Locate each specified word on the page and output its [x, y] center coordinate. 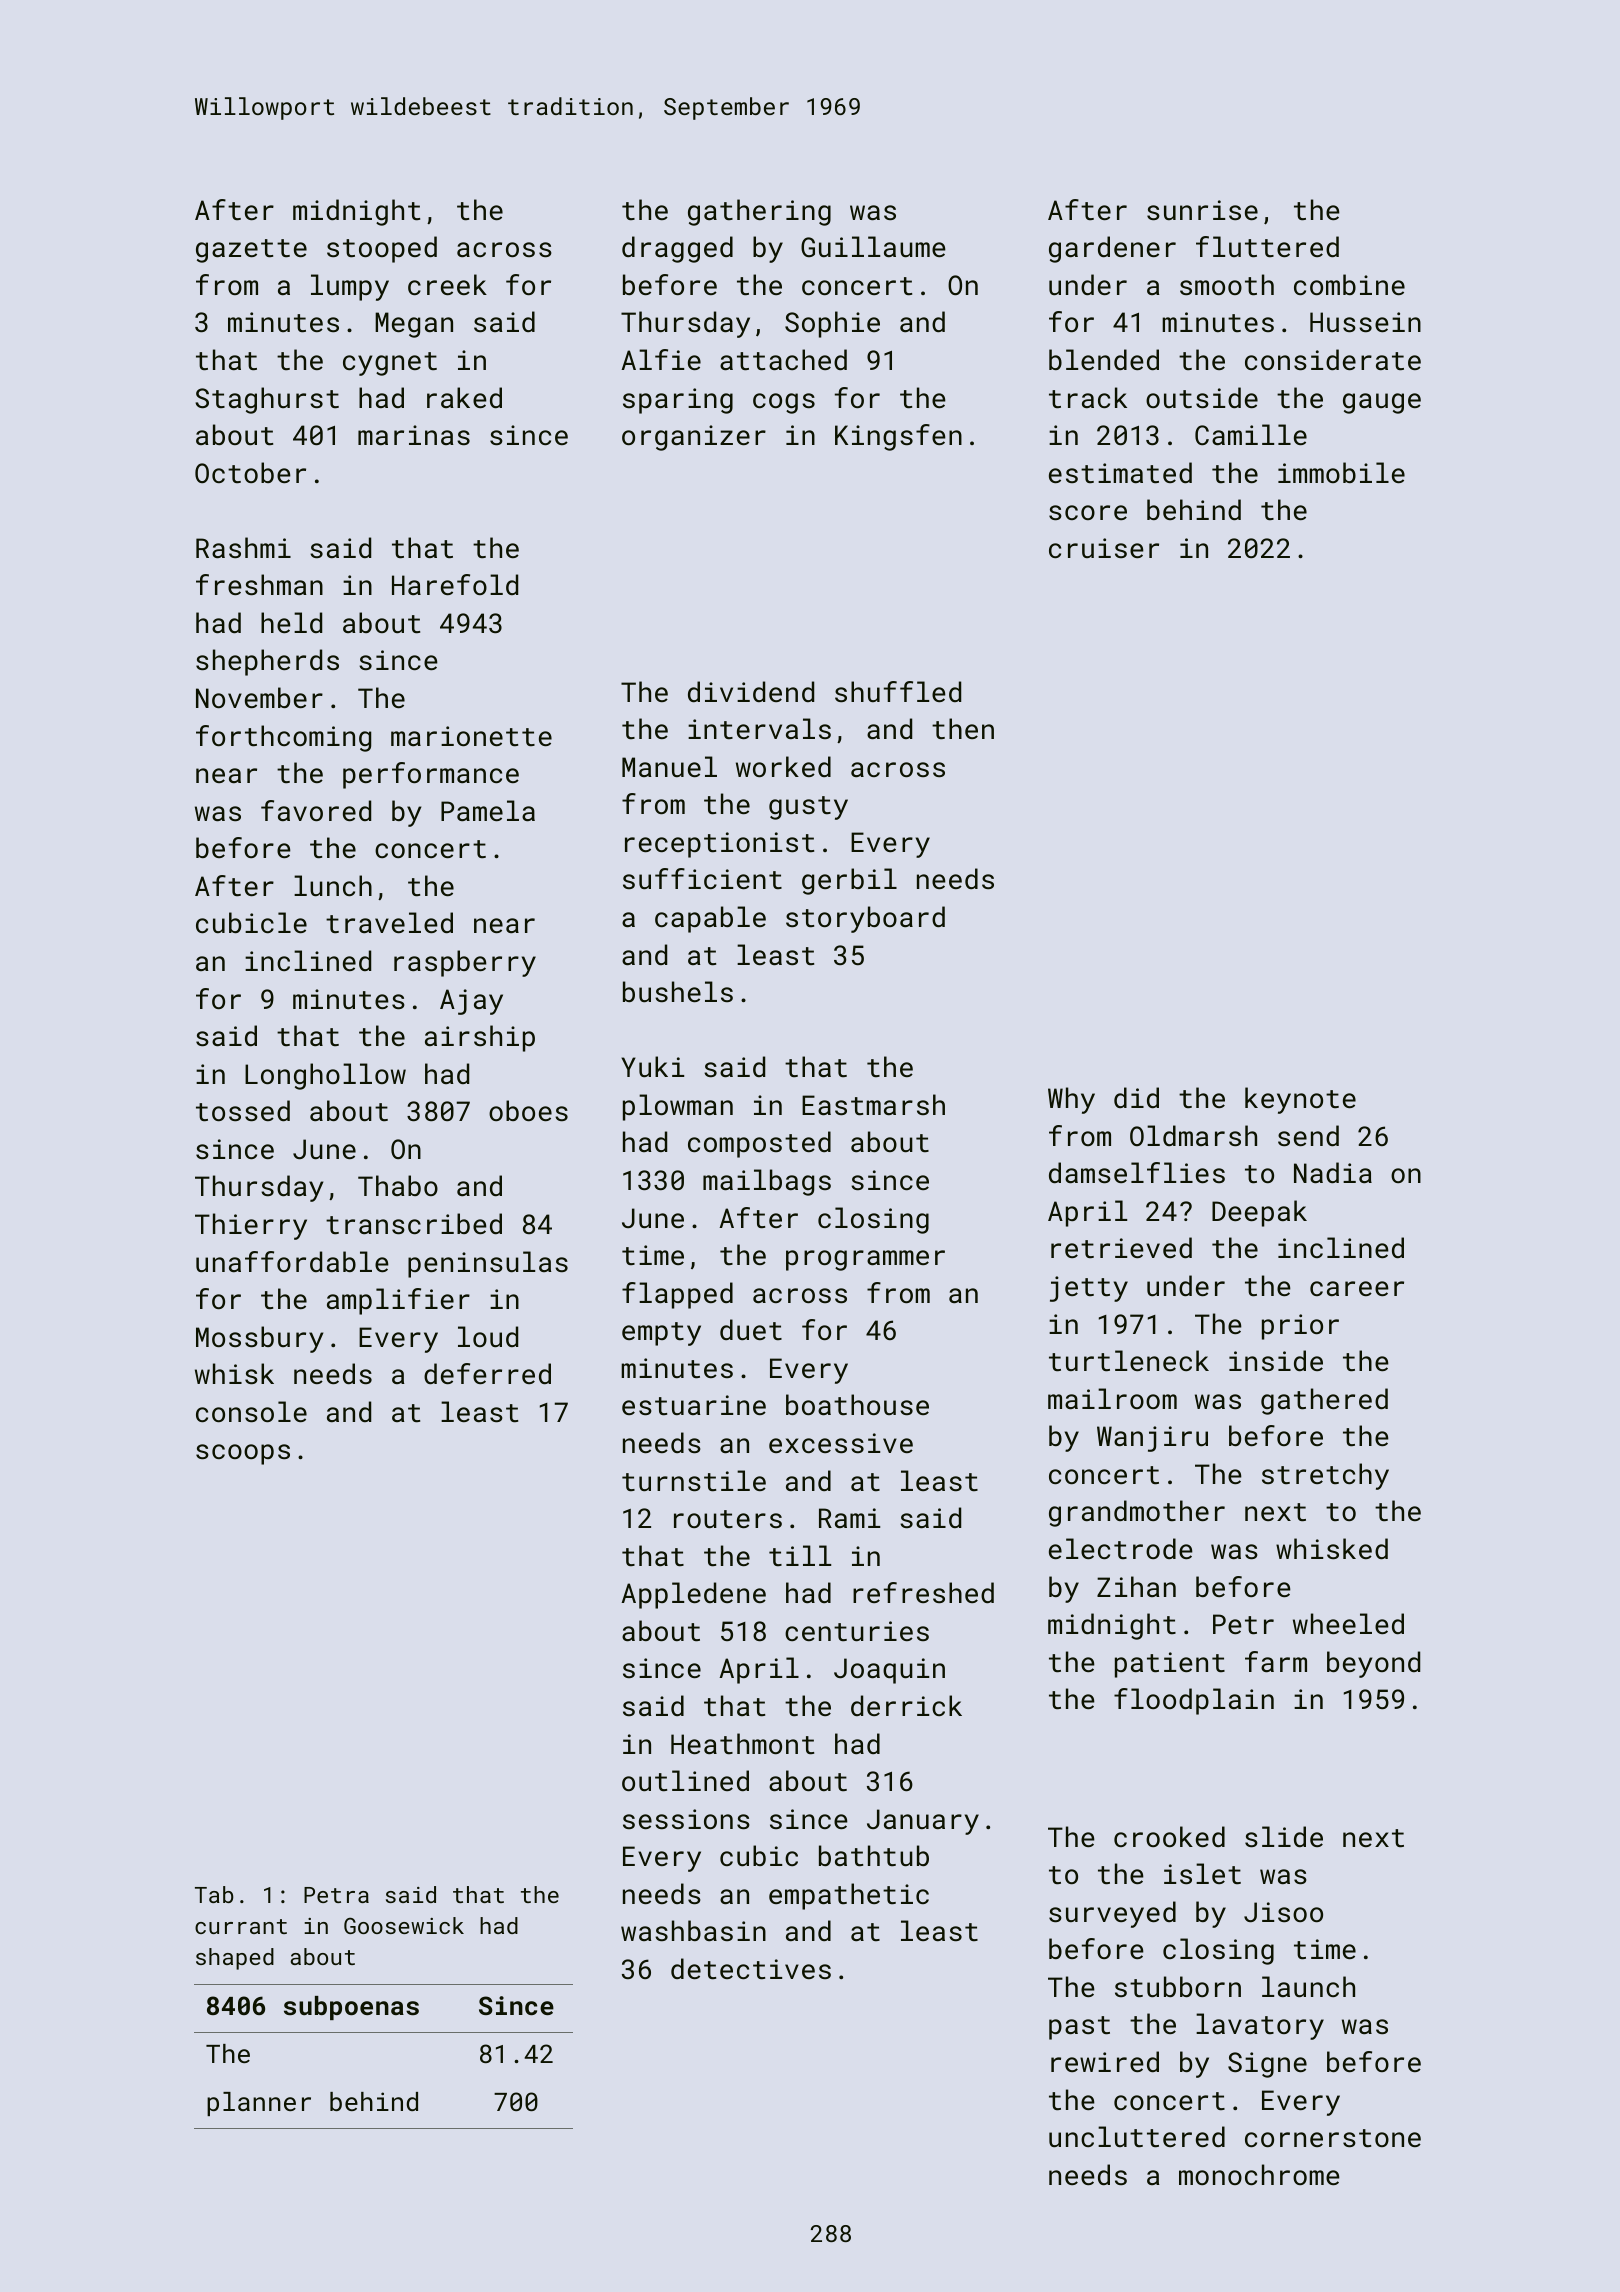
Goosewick [404, 1925]
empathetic [849, 1896]
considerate [1333, 360]
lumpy [350, 287]
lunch [333, 885]
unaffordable [292, 1261]
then [963, 728]
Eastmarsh [873, 1105]
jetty [1089, 1289]
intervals [759, 729]
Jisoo [1283, 1912]
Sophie [832, 324]
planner [259, 2104]
